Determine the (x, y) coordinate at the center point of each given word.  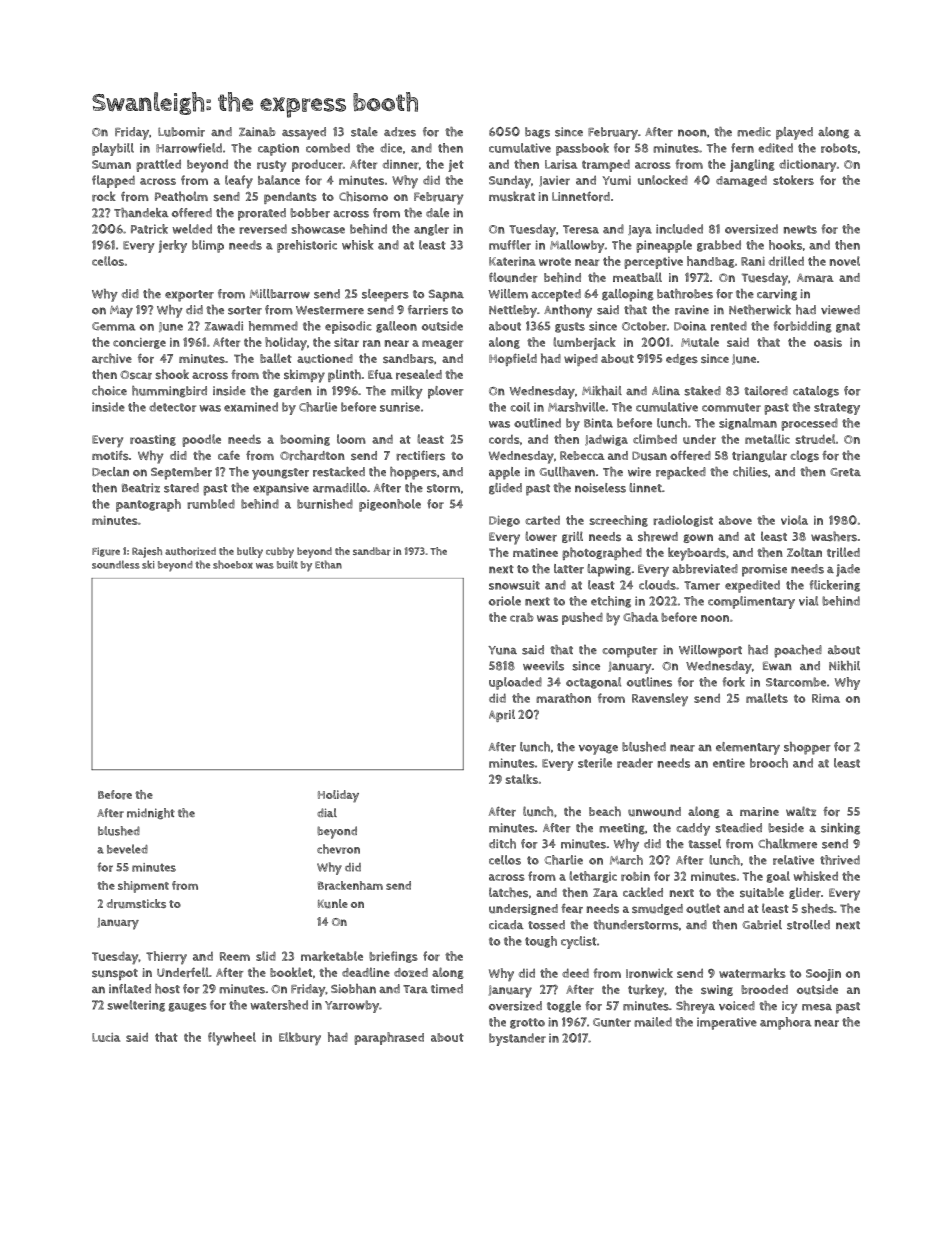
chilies (750, 472)
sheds (818, 908)
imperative (727, 1023)
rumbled (211, 504)
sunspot (115, 974)
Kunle (333, 903)
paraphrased (389, 1038)
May (121, 311)
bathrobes (685, 294)
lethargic (593, 877)
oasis (828, 342)
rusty (271, 166)
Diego (504, 521)
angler (431, 230)
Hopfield (513, 359)
